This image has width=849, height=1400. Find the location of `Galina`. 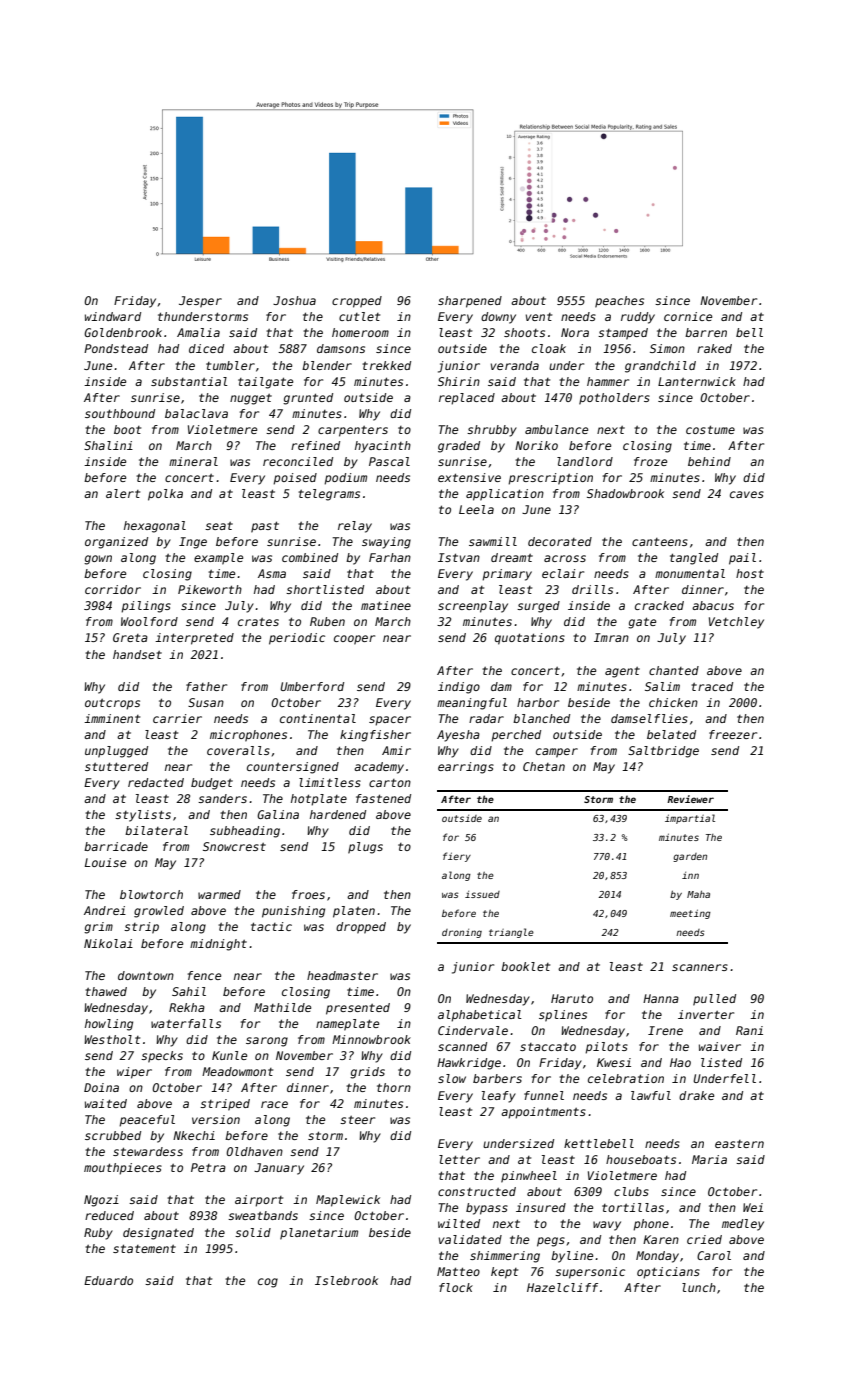

Galina is located at coordinates (278, 814).
